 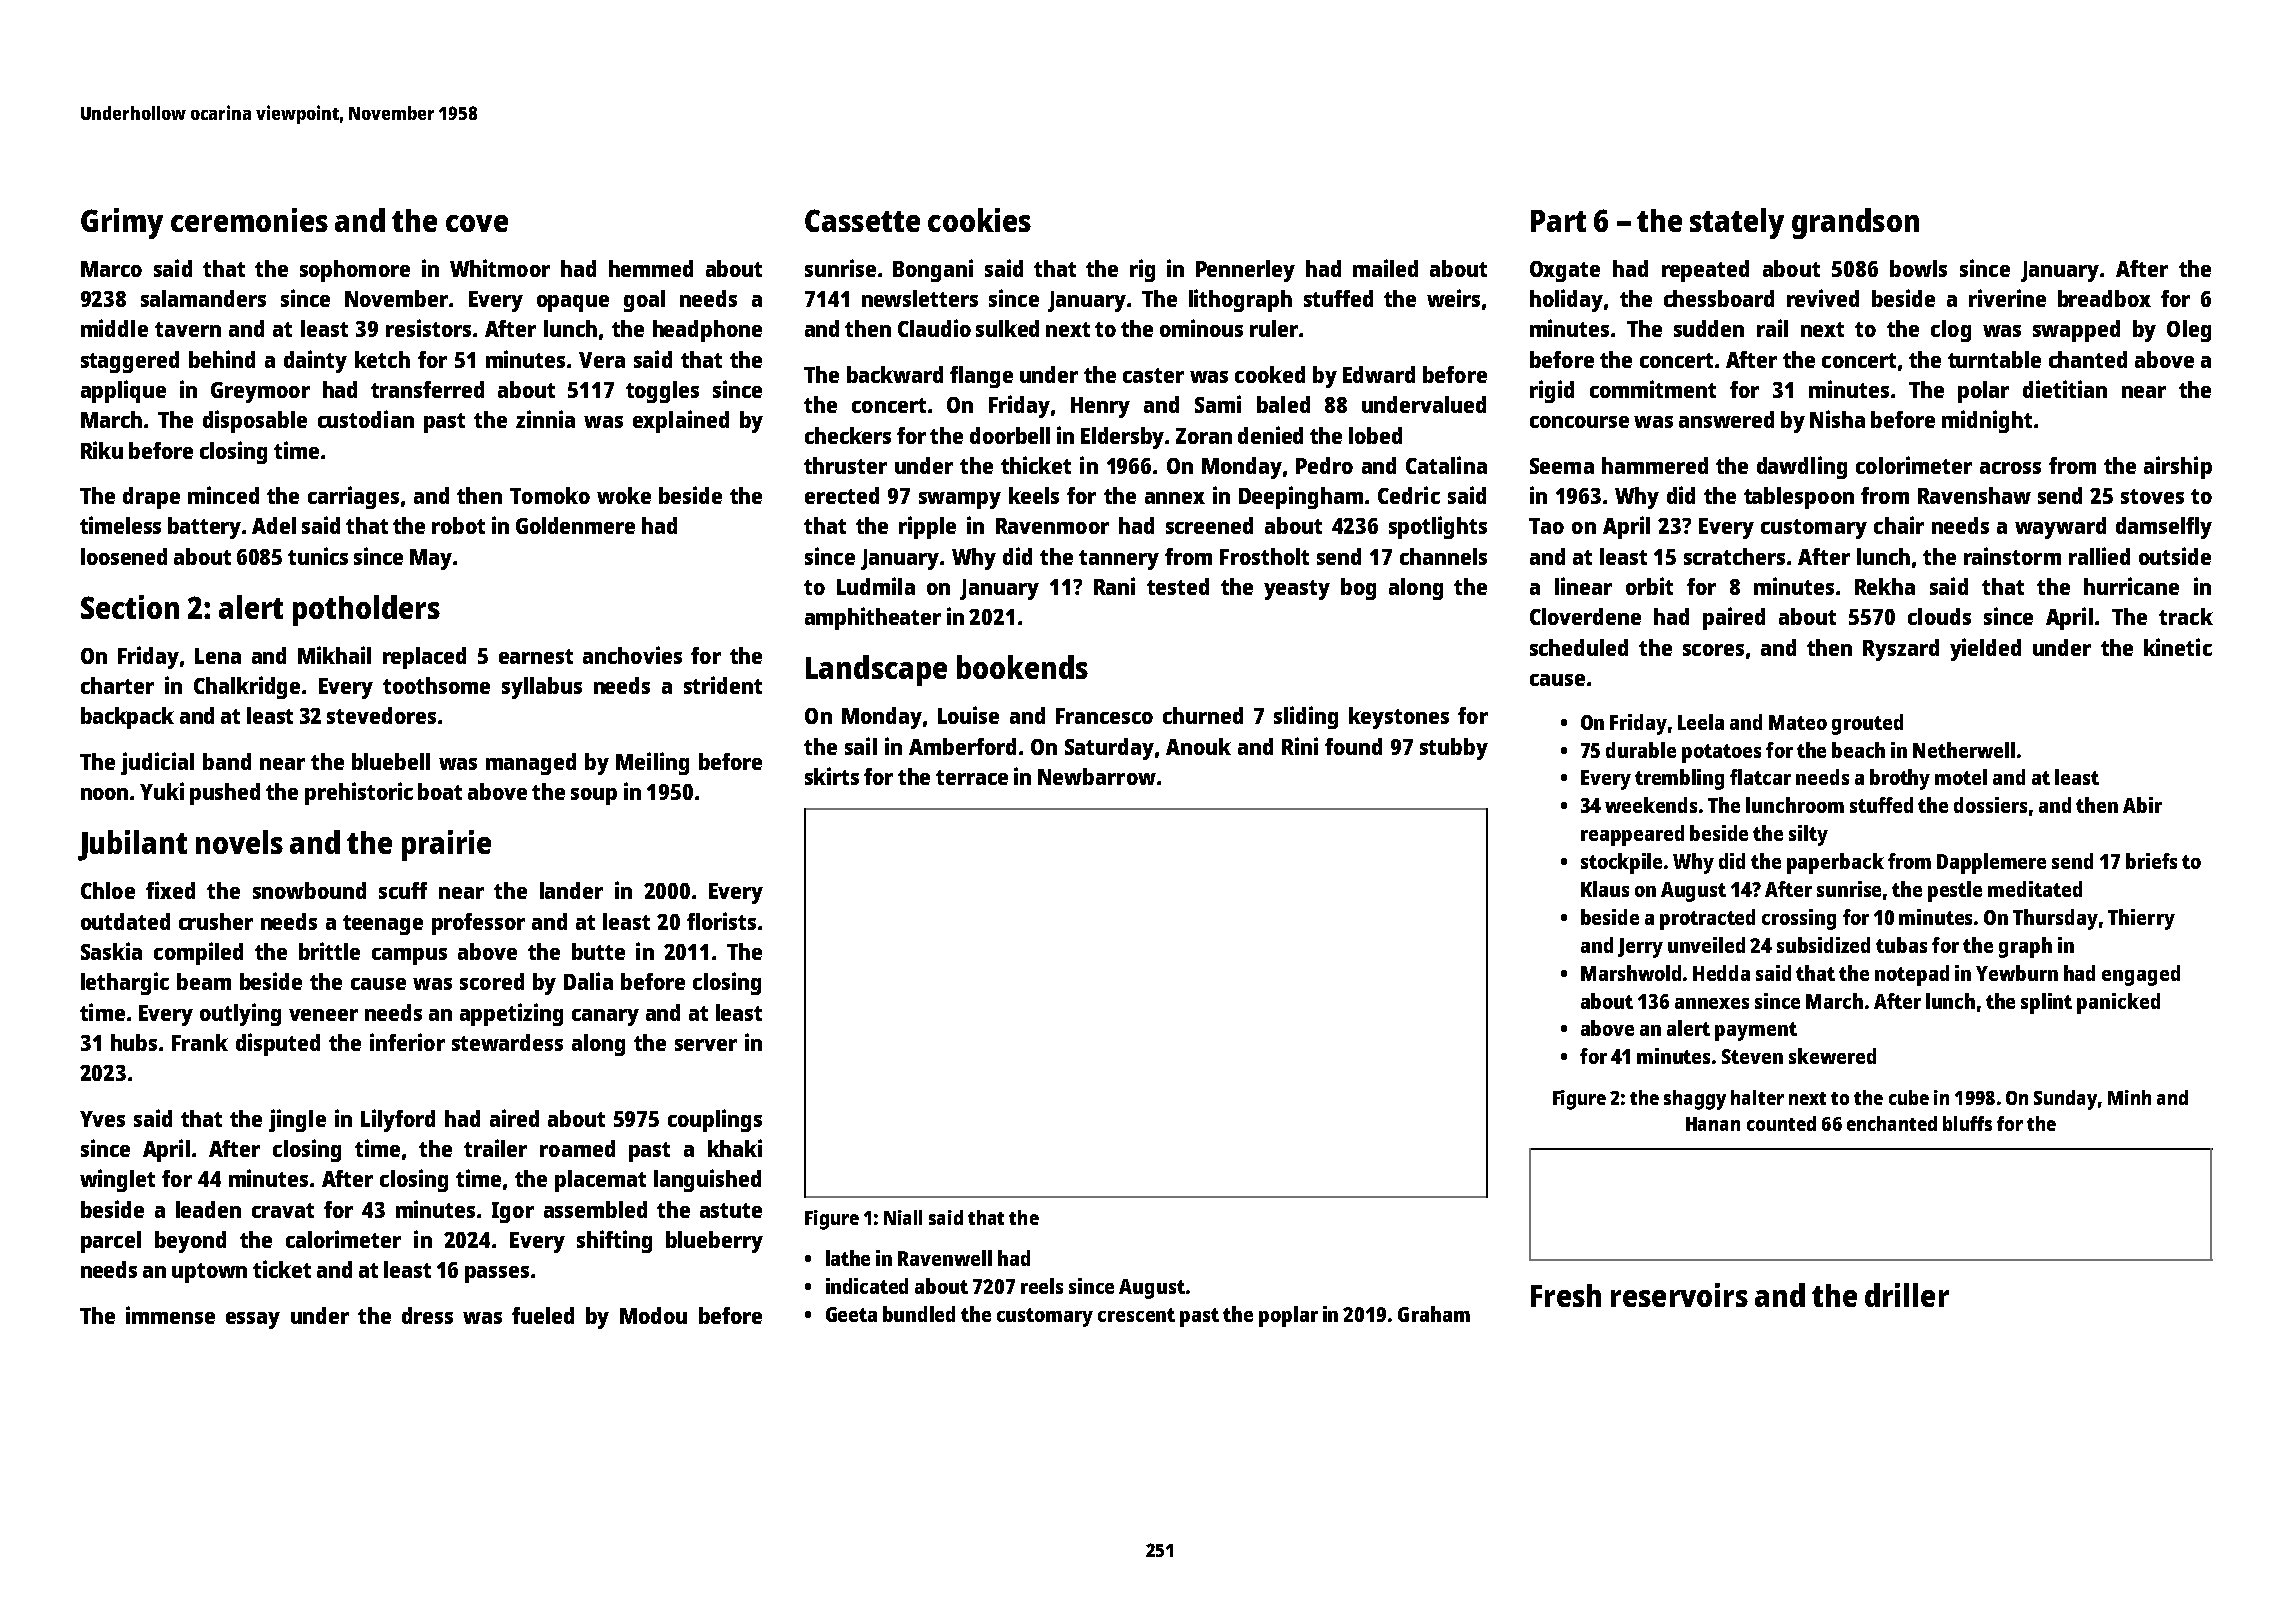 What do you see at coordinates (391, 761) in the image?
I see `bluebell` at bounding box center [391, 761].
